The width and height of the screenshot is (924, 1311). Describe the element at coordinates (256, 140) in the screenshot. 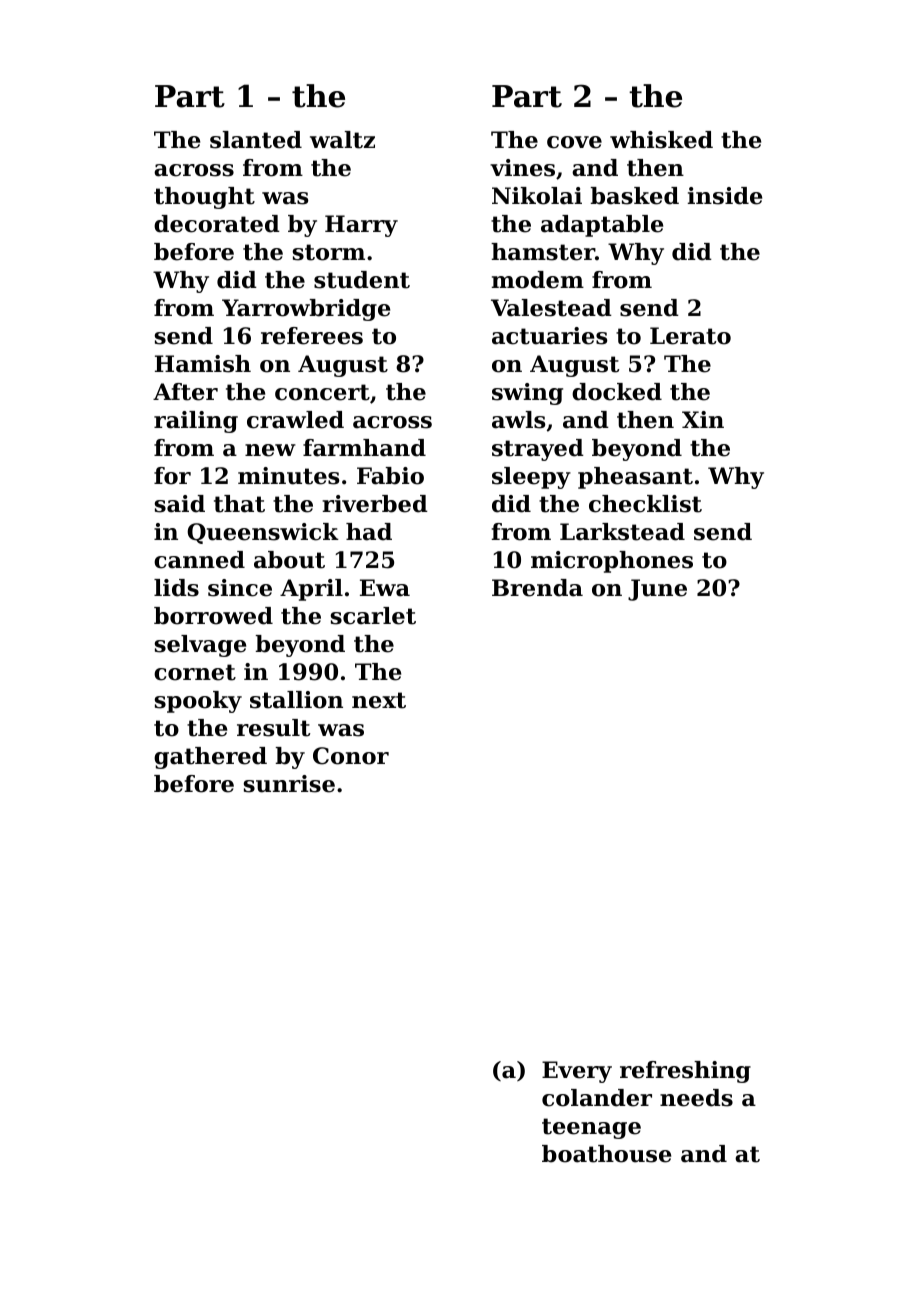

I see `slanted` at that location.
